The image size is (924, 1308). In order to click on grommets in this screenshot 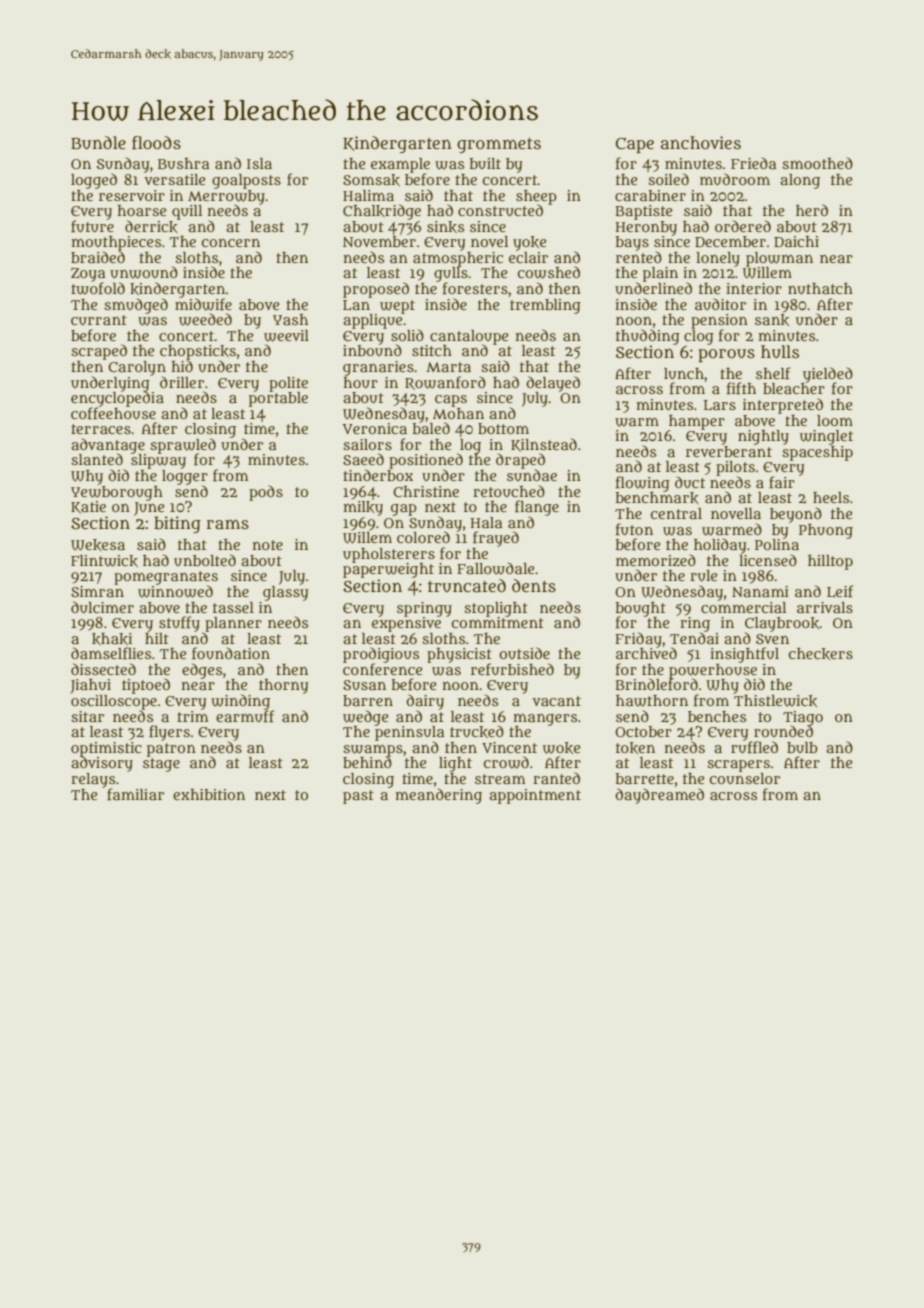, I will do `click(499, 145)`.
